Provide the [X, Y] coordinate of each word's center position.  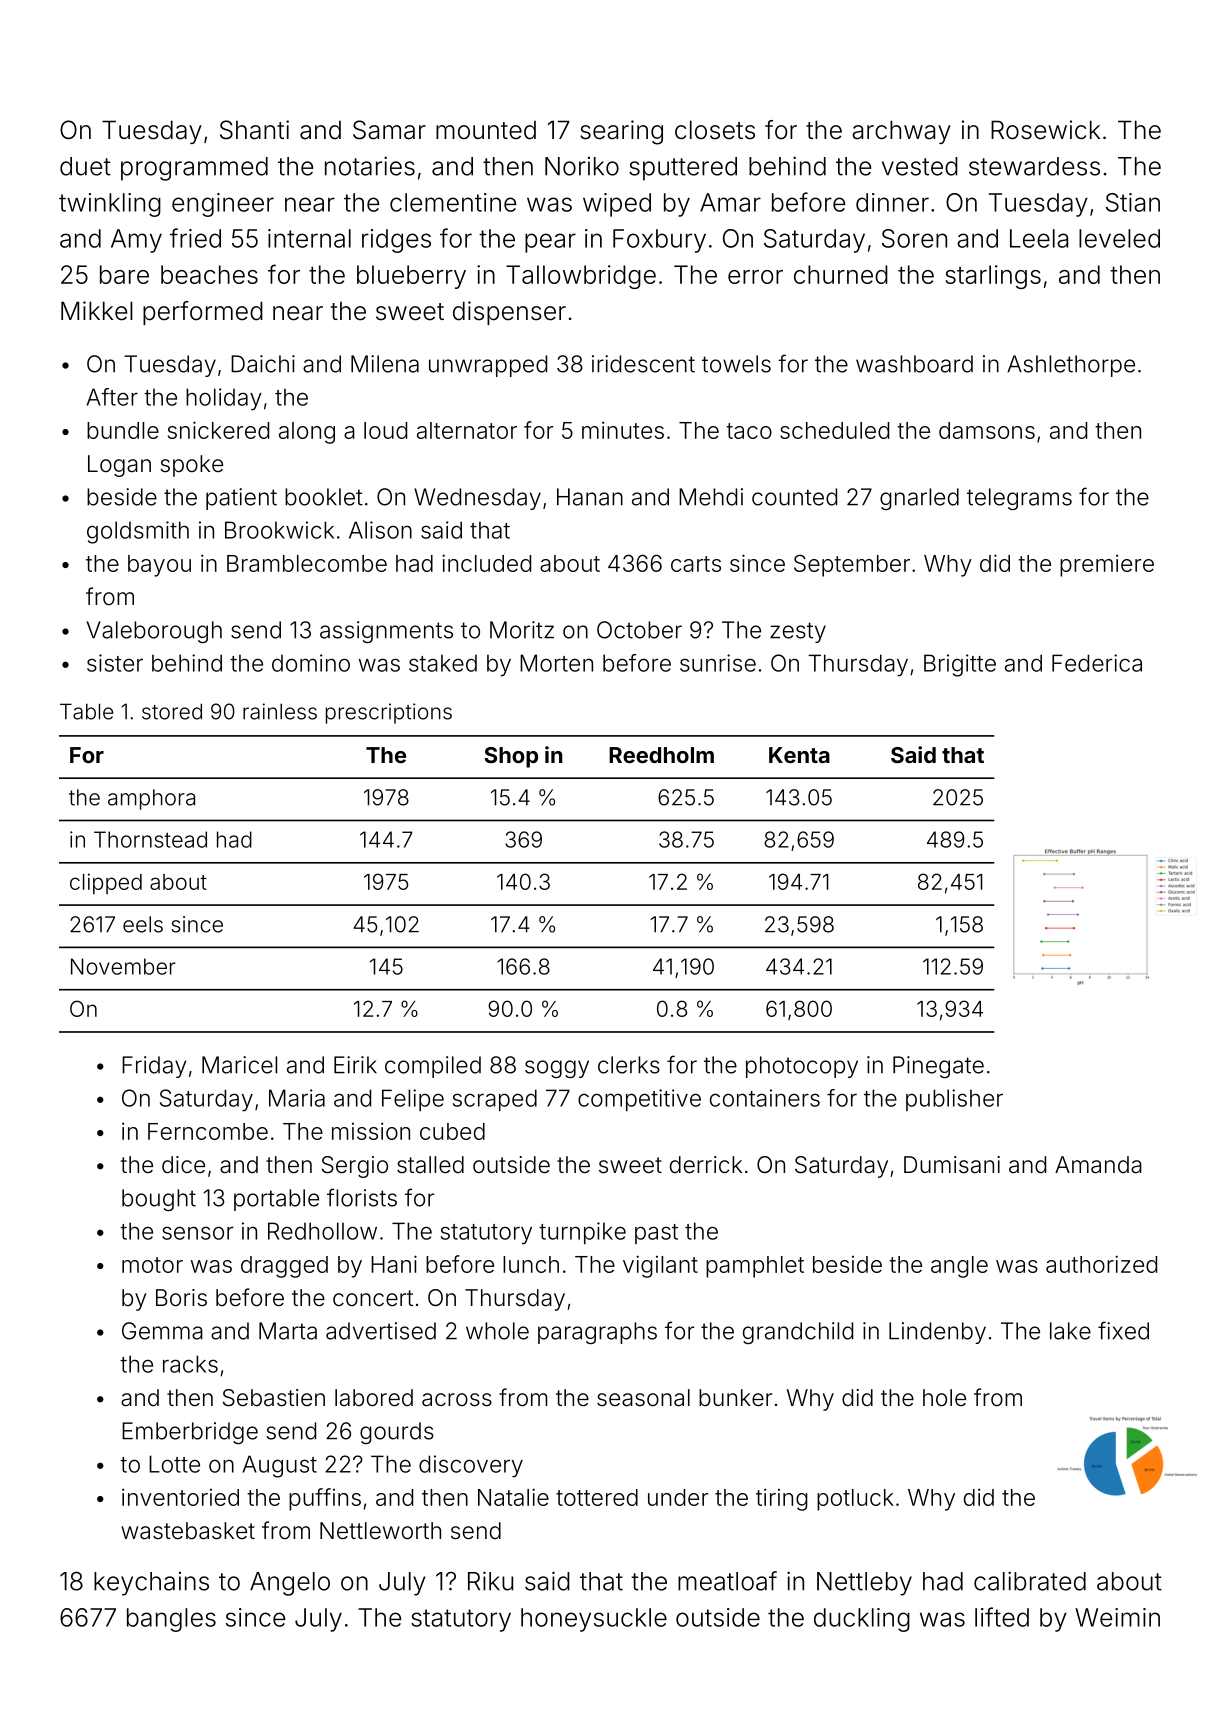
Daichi [263, 364]
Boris [181, 1298]
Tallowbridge [581, 277]
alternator [467, 430]
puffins [325, 1499]
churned [841, 274]
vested [920, 166]
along [307, 433]
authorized [1101, 1264]
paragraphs [597, 1333]
